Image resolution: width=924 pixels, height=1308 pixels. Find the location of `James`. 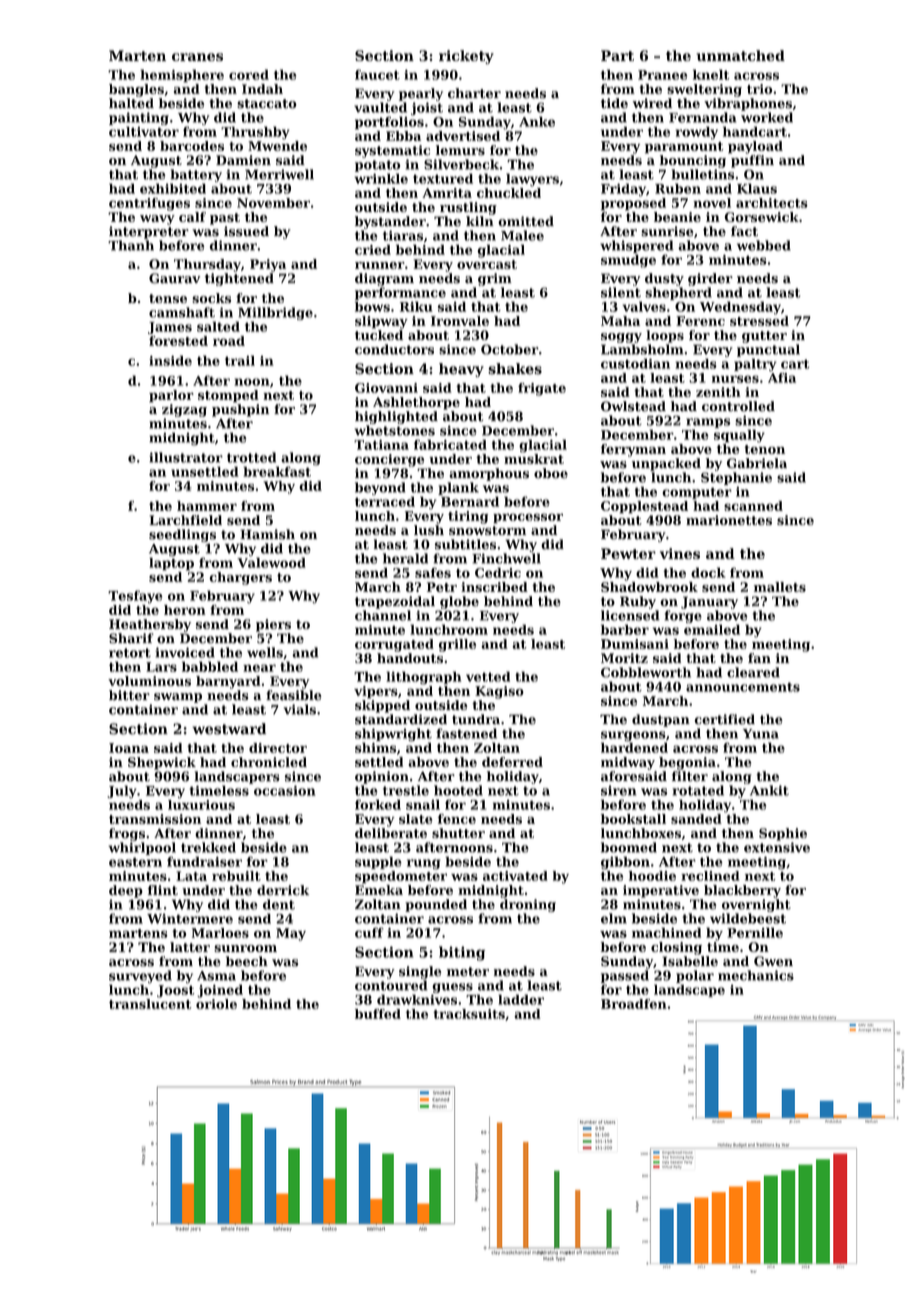

James is located at coordinates (170, 328).
